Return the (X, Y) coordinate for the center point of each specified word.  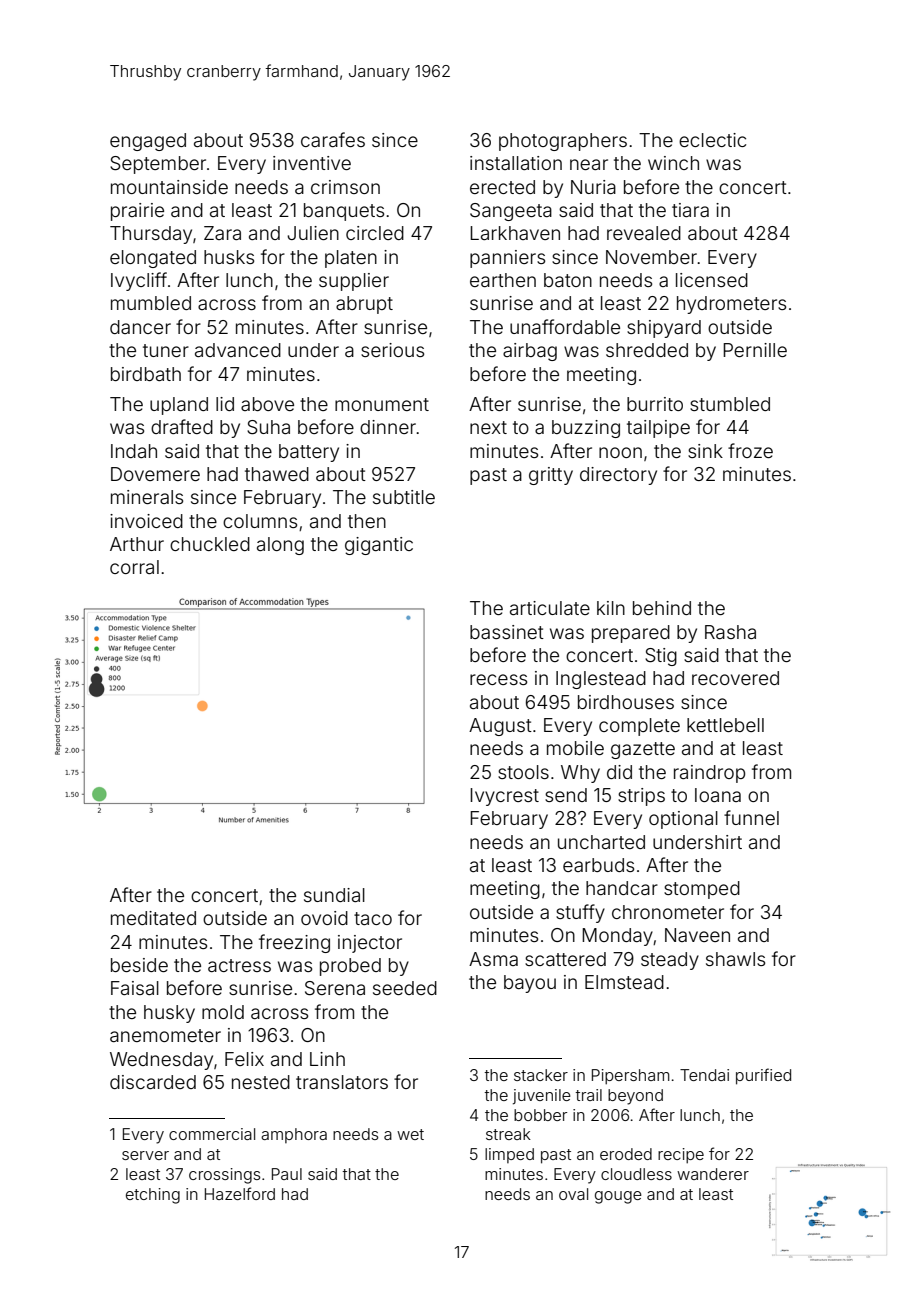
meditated (153, 918)
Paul (287, 1174)
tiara (690, 210)
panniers (507, 259)
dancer (140, 327)
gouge (618, 1197)
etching (153, 1196)
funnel (751, 817)
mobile (575, 748)
